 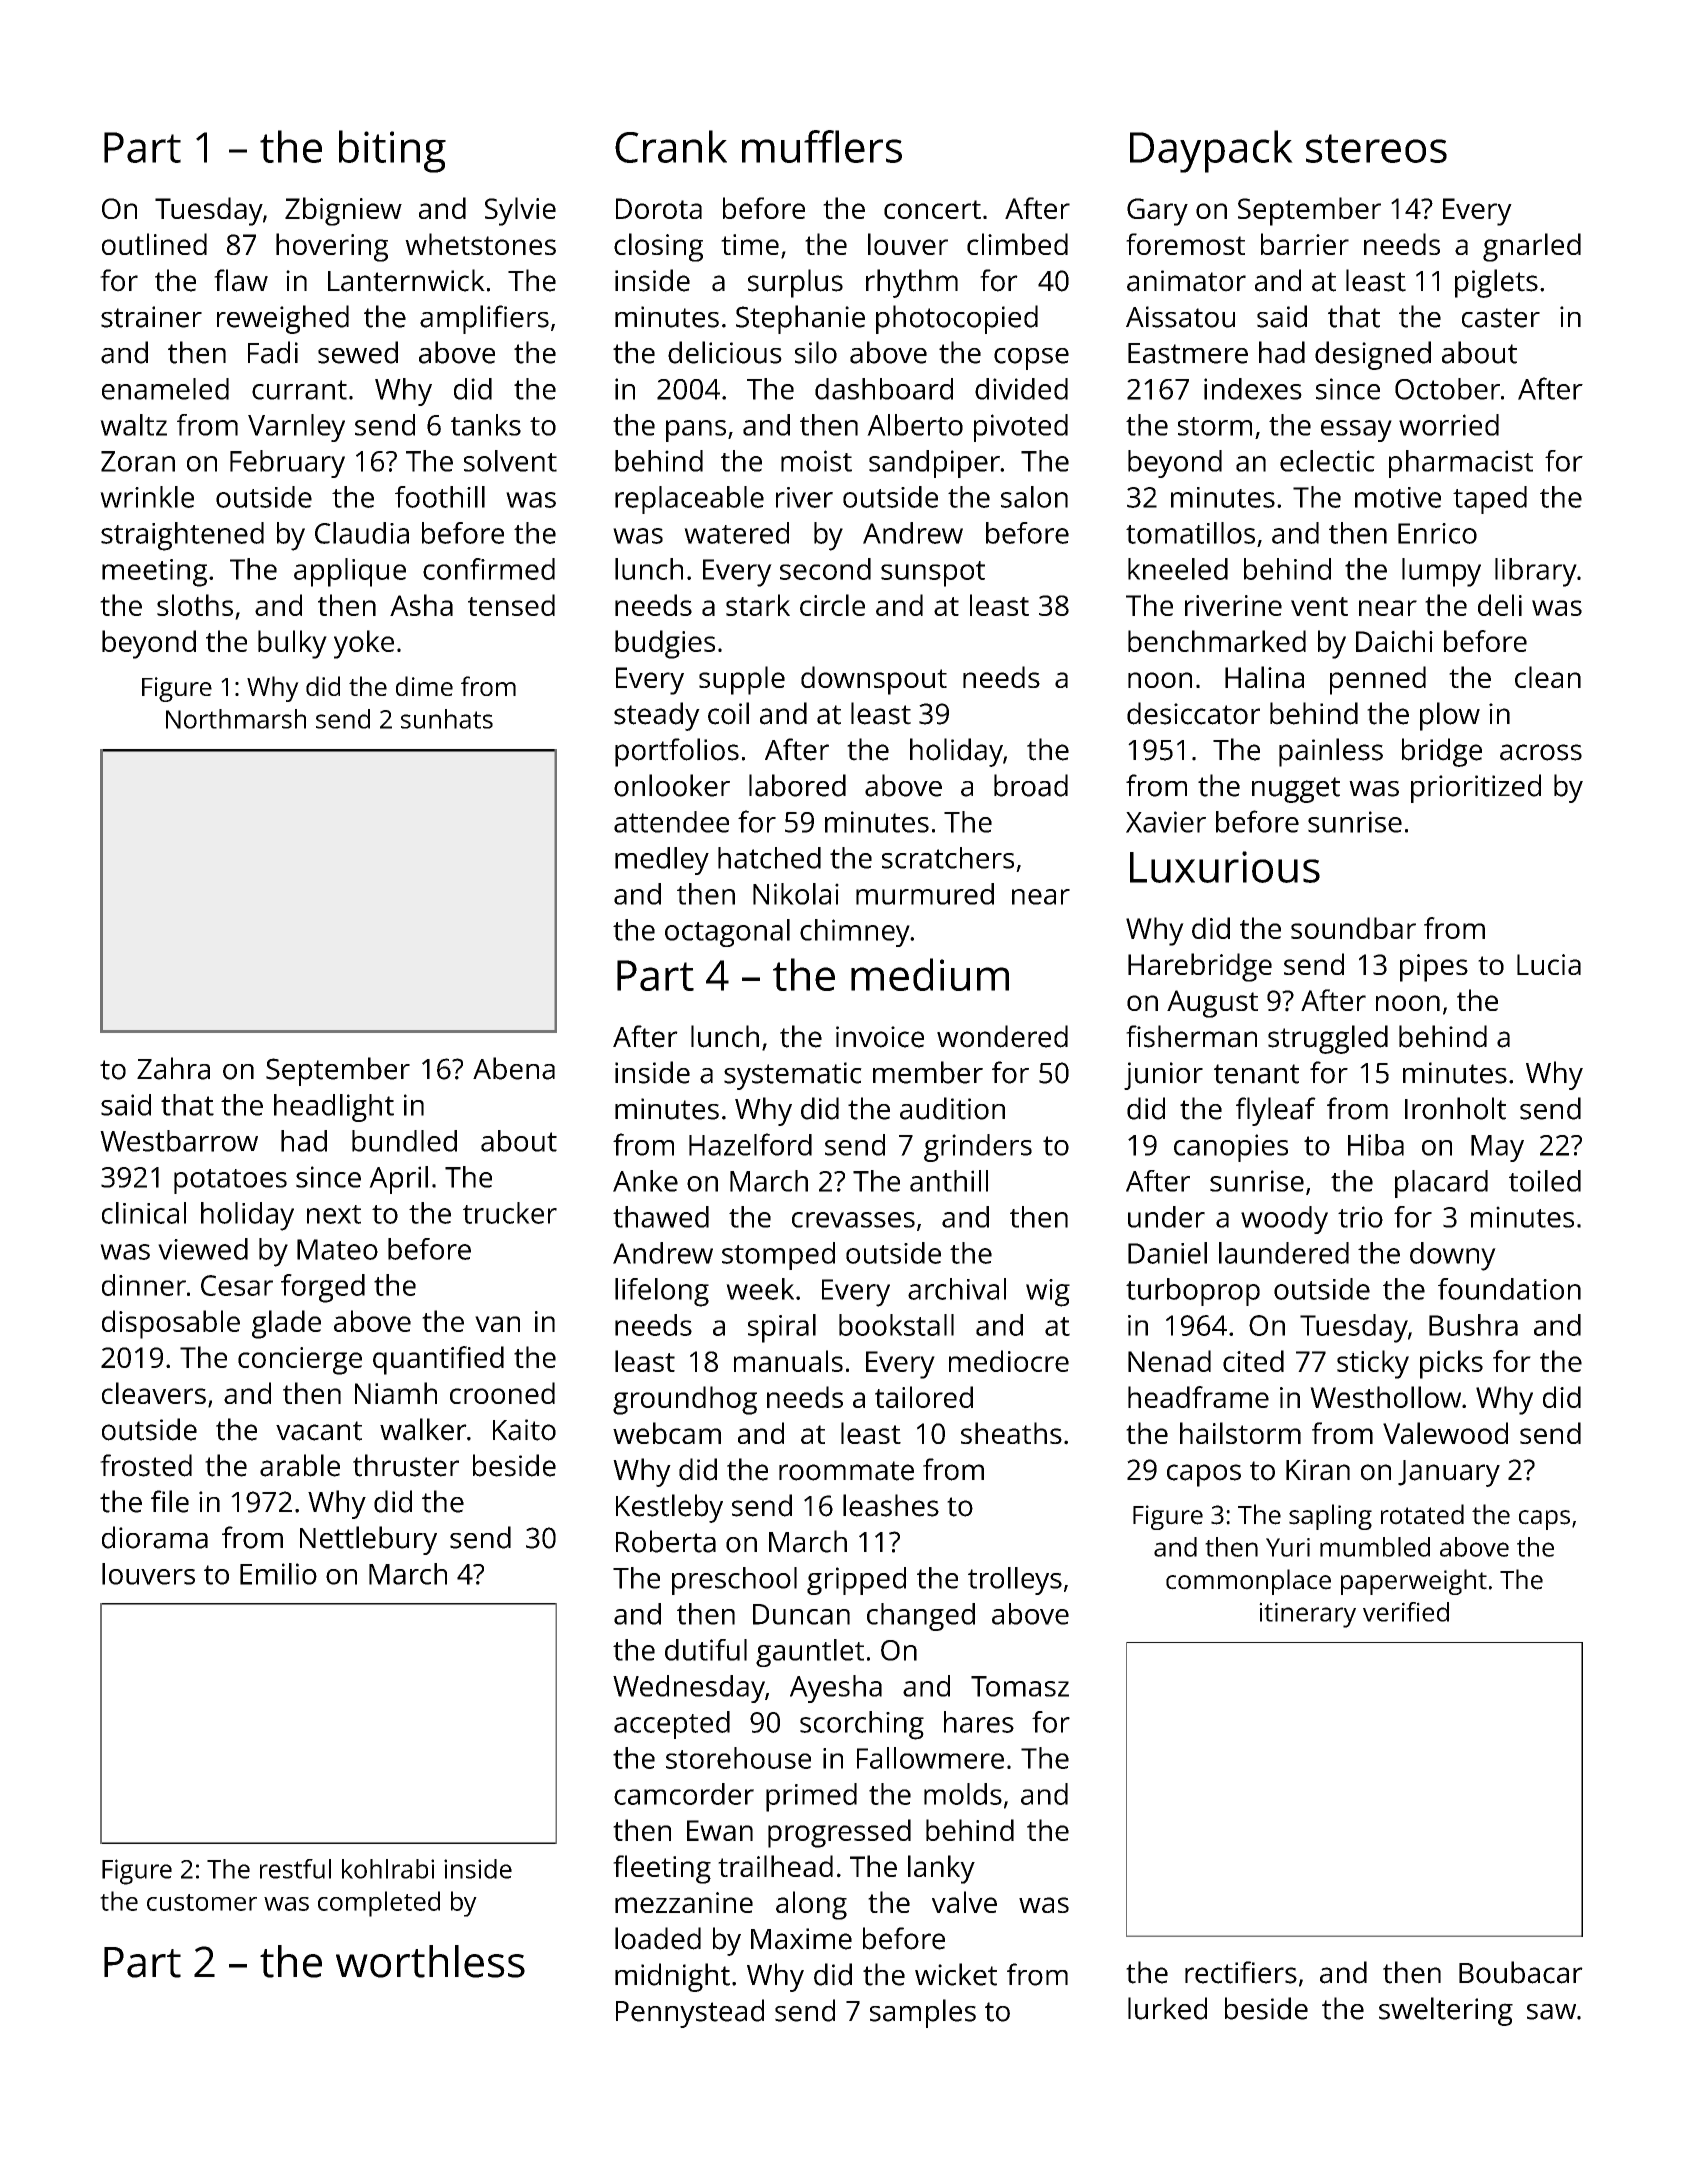 I want to click on headlight, so click(x=334, y=1108).
